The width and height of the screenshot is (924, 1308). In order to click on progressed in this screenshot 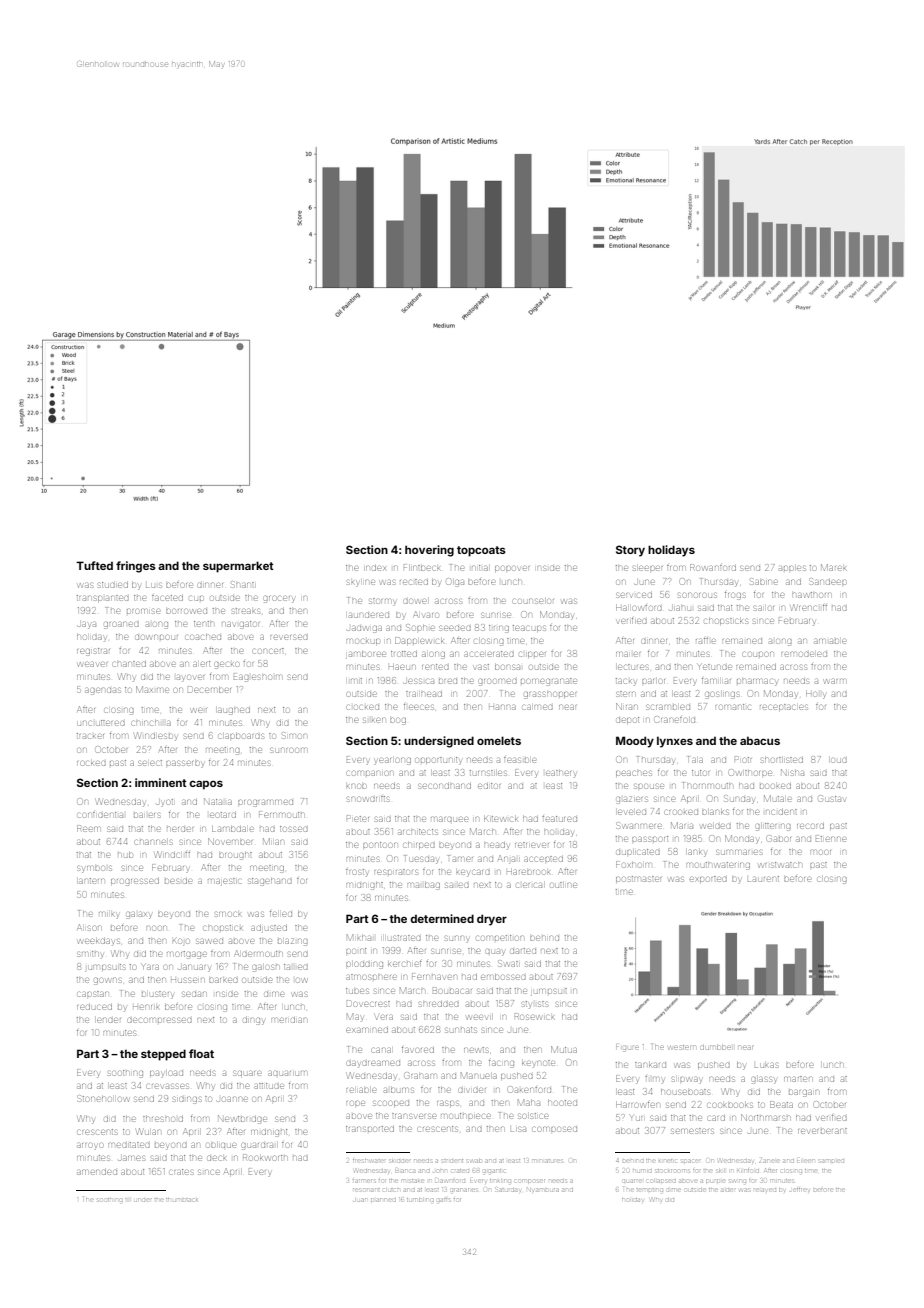, I will do `click(135, 882)`.
